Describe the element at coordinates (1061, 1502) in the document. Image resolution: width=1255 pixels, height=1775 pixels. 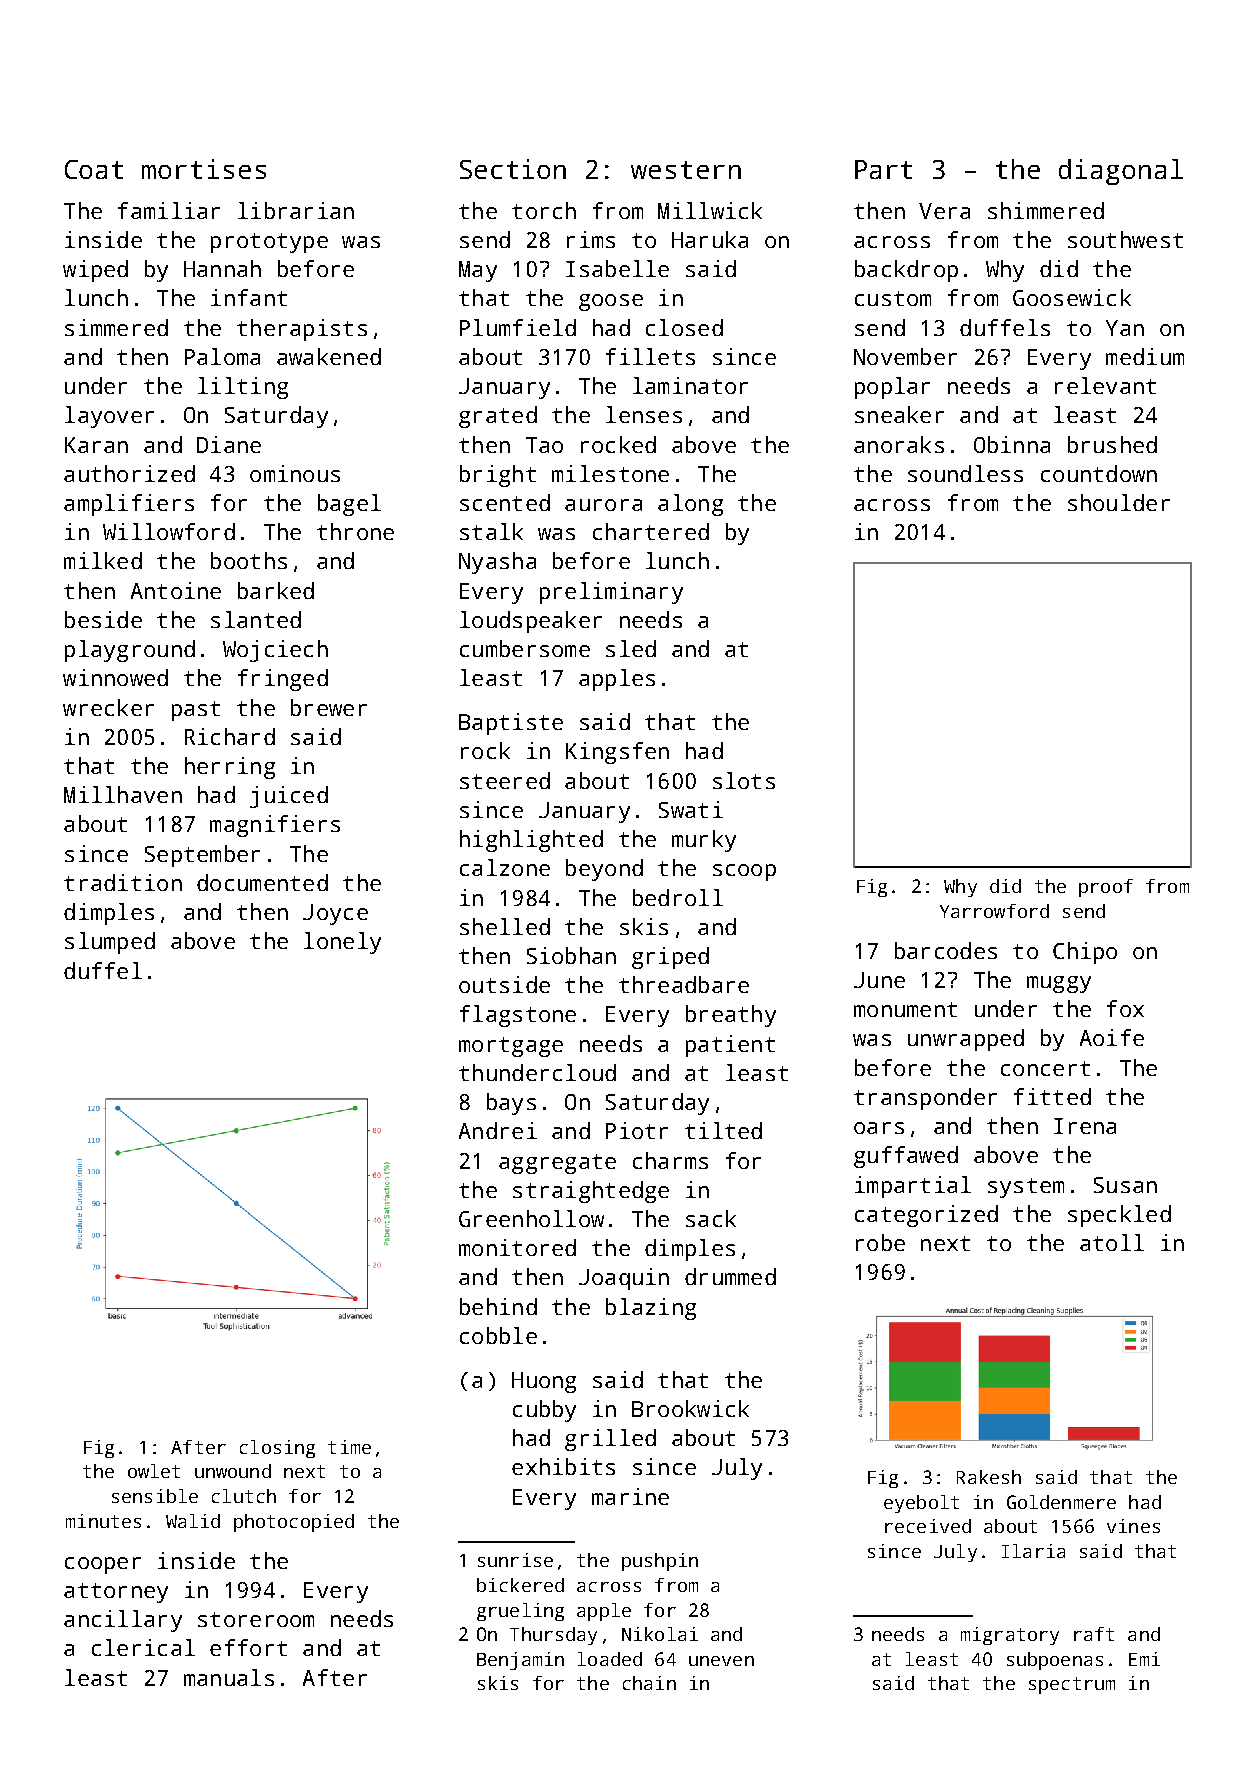
I see `Goldenmere` at that location.
